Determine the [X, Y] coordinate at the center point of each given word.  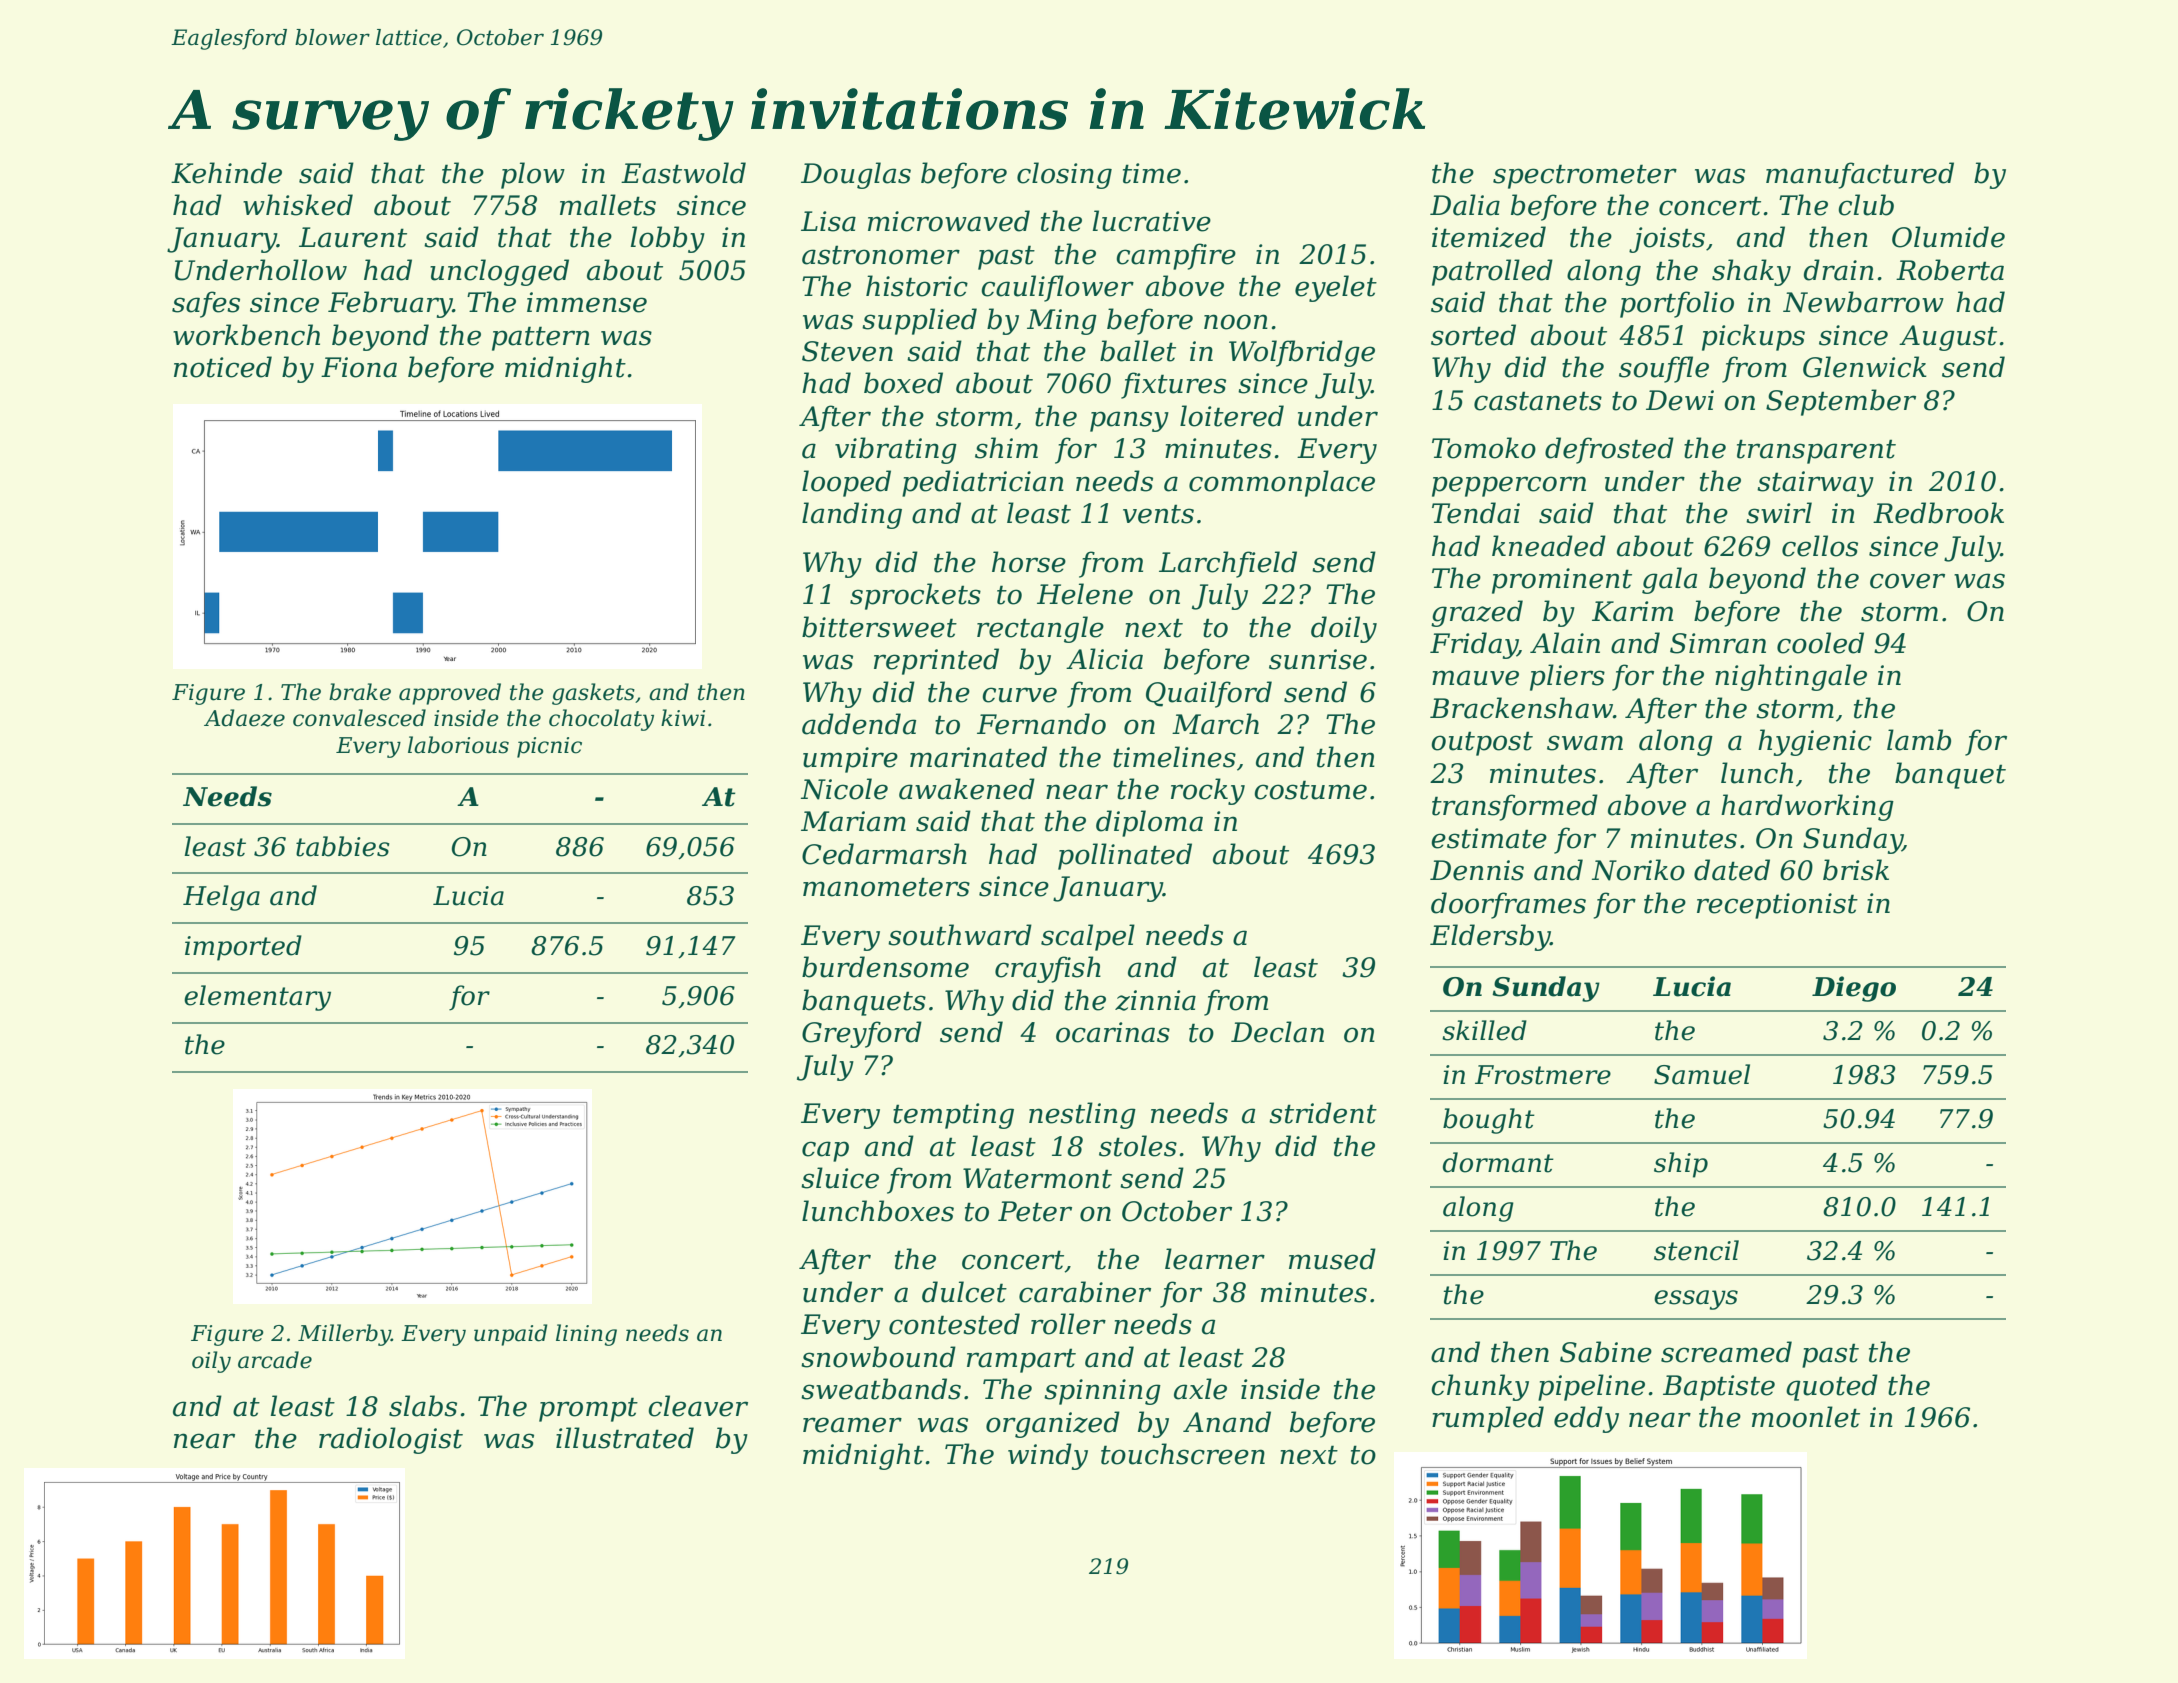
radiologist [391, 1440]
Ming [1062, 322]
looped [846, 483]
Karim [1632, 611]
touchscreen [1183, 1454]
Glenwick [1865, 367]
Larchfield [1228, 564]
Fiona [359, 367]
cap [825, 1151]
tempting [953, 1116]
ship [1681, 1165]
